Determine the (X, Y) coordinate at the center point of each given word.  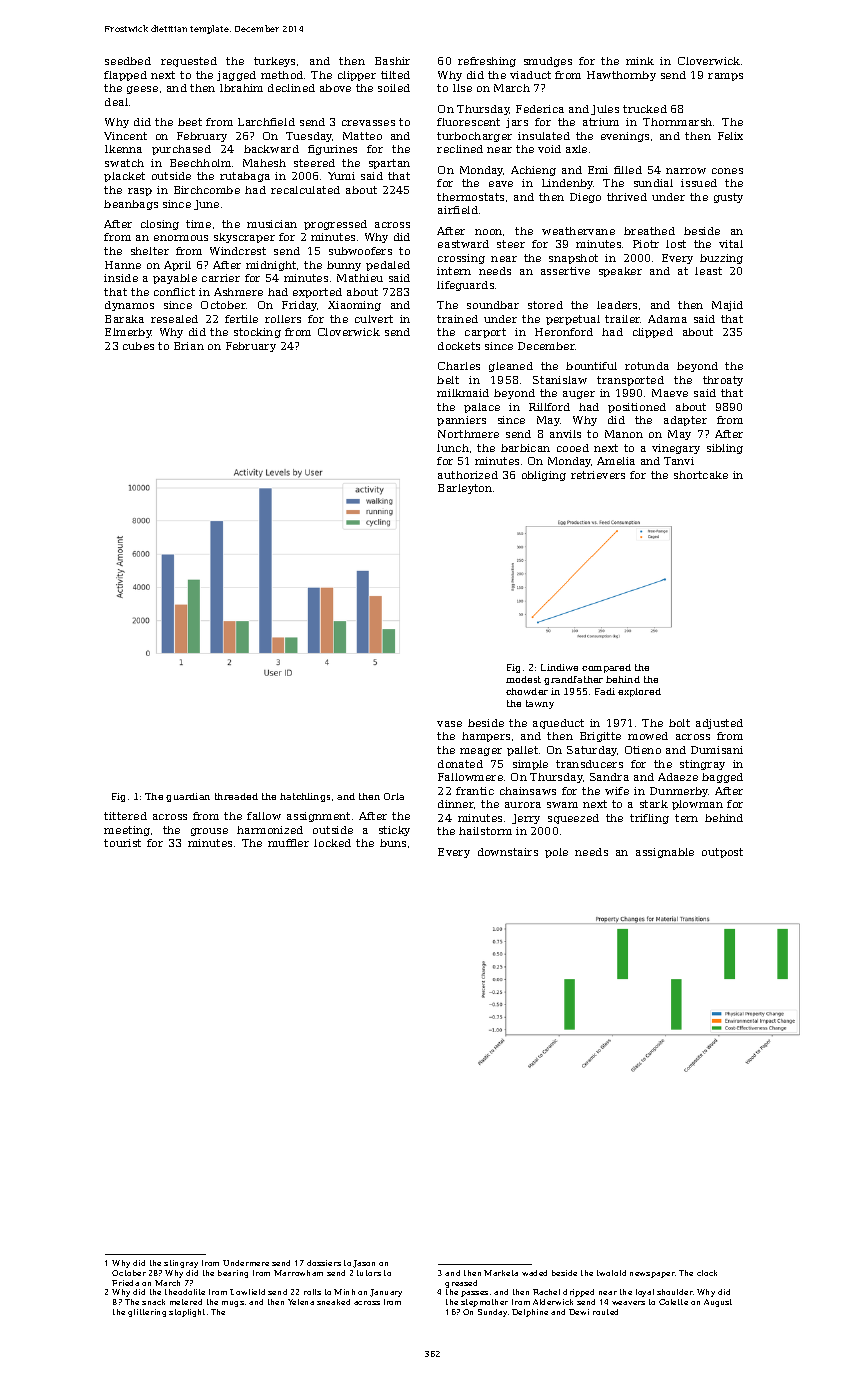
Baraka (124, 319)
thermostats (470, 197)
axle (576, 149)
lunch (453, 448)
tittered (125, 816)
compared (606, 668)
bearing (233, 1274)
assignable (665, 853)
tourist (122, 843)
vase (449, 724)
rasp (140, 192)
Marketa (501, 1273)
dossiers (324, 1263)
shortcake (701, 475)
